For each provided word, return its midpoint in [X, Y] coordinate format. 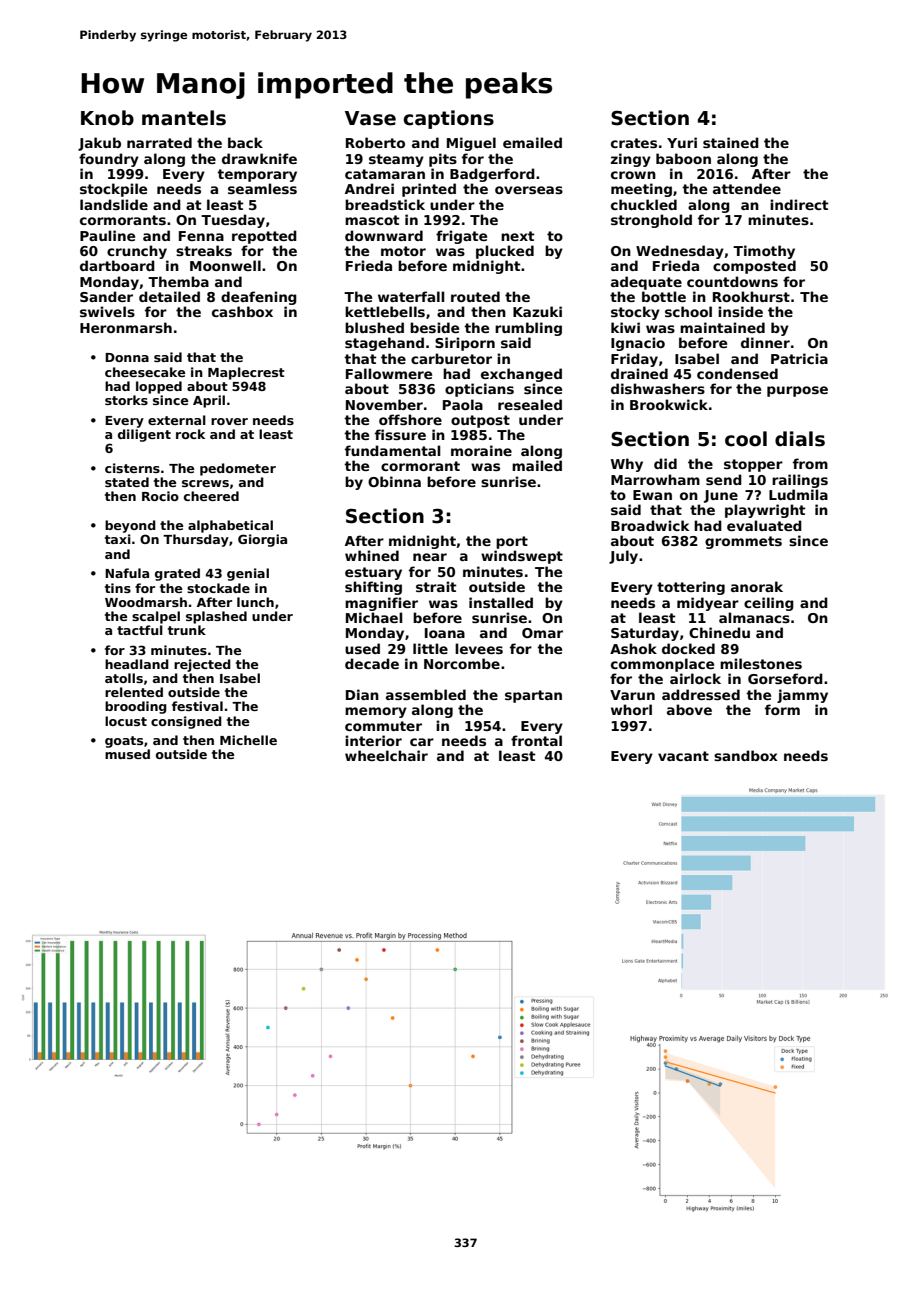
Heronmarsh [126, 327]
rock [190, 434]
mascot [372, 220]
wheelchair [386, 755]
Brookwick [669, 404]
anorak [757, 586]
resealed [530, 404]
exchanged [521, 375]
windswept [522, 557]
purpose [797, 391]
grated [177, 574]
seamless [262, 188]
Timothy [764, 252]
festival [197, 706]
